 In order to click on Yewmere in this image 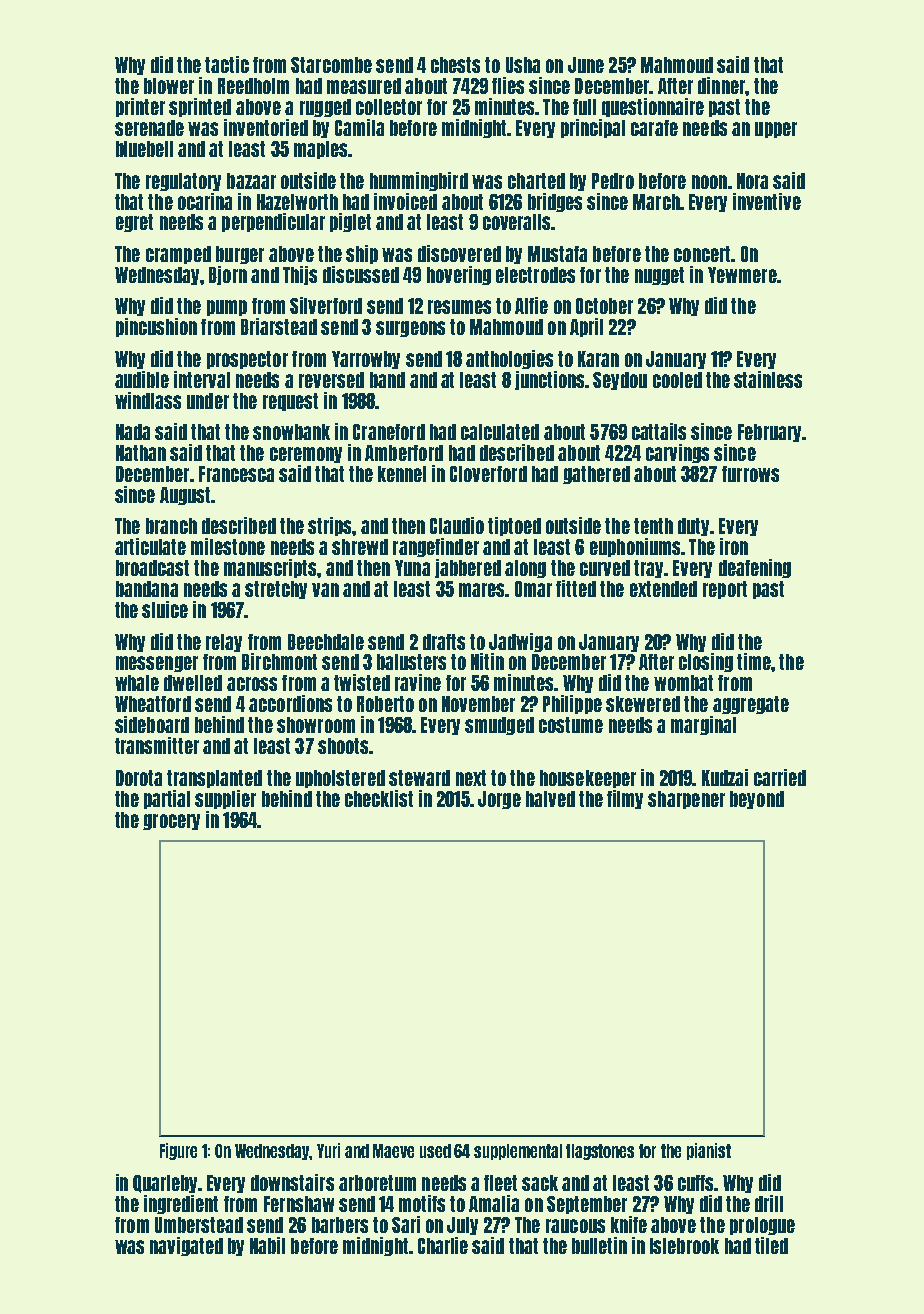, I will do `click(742, 275)`.
